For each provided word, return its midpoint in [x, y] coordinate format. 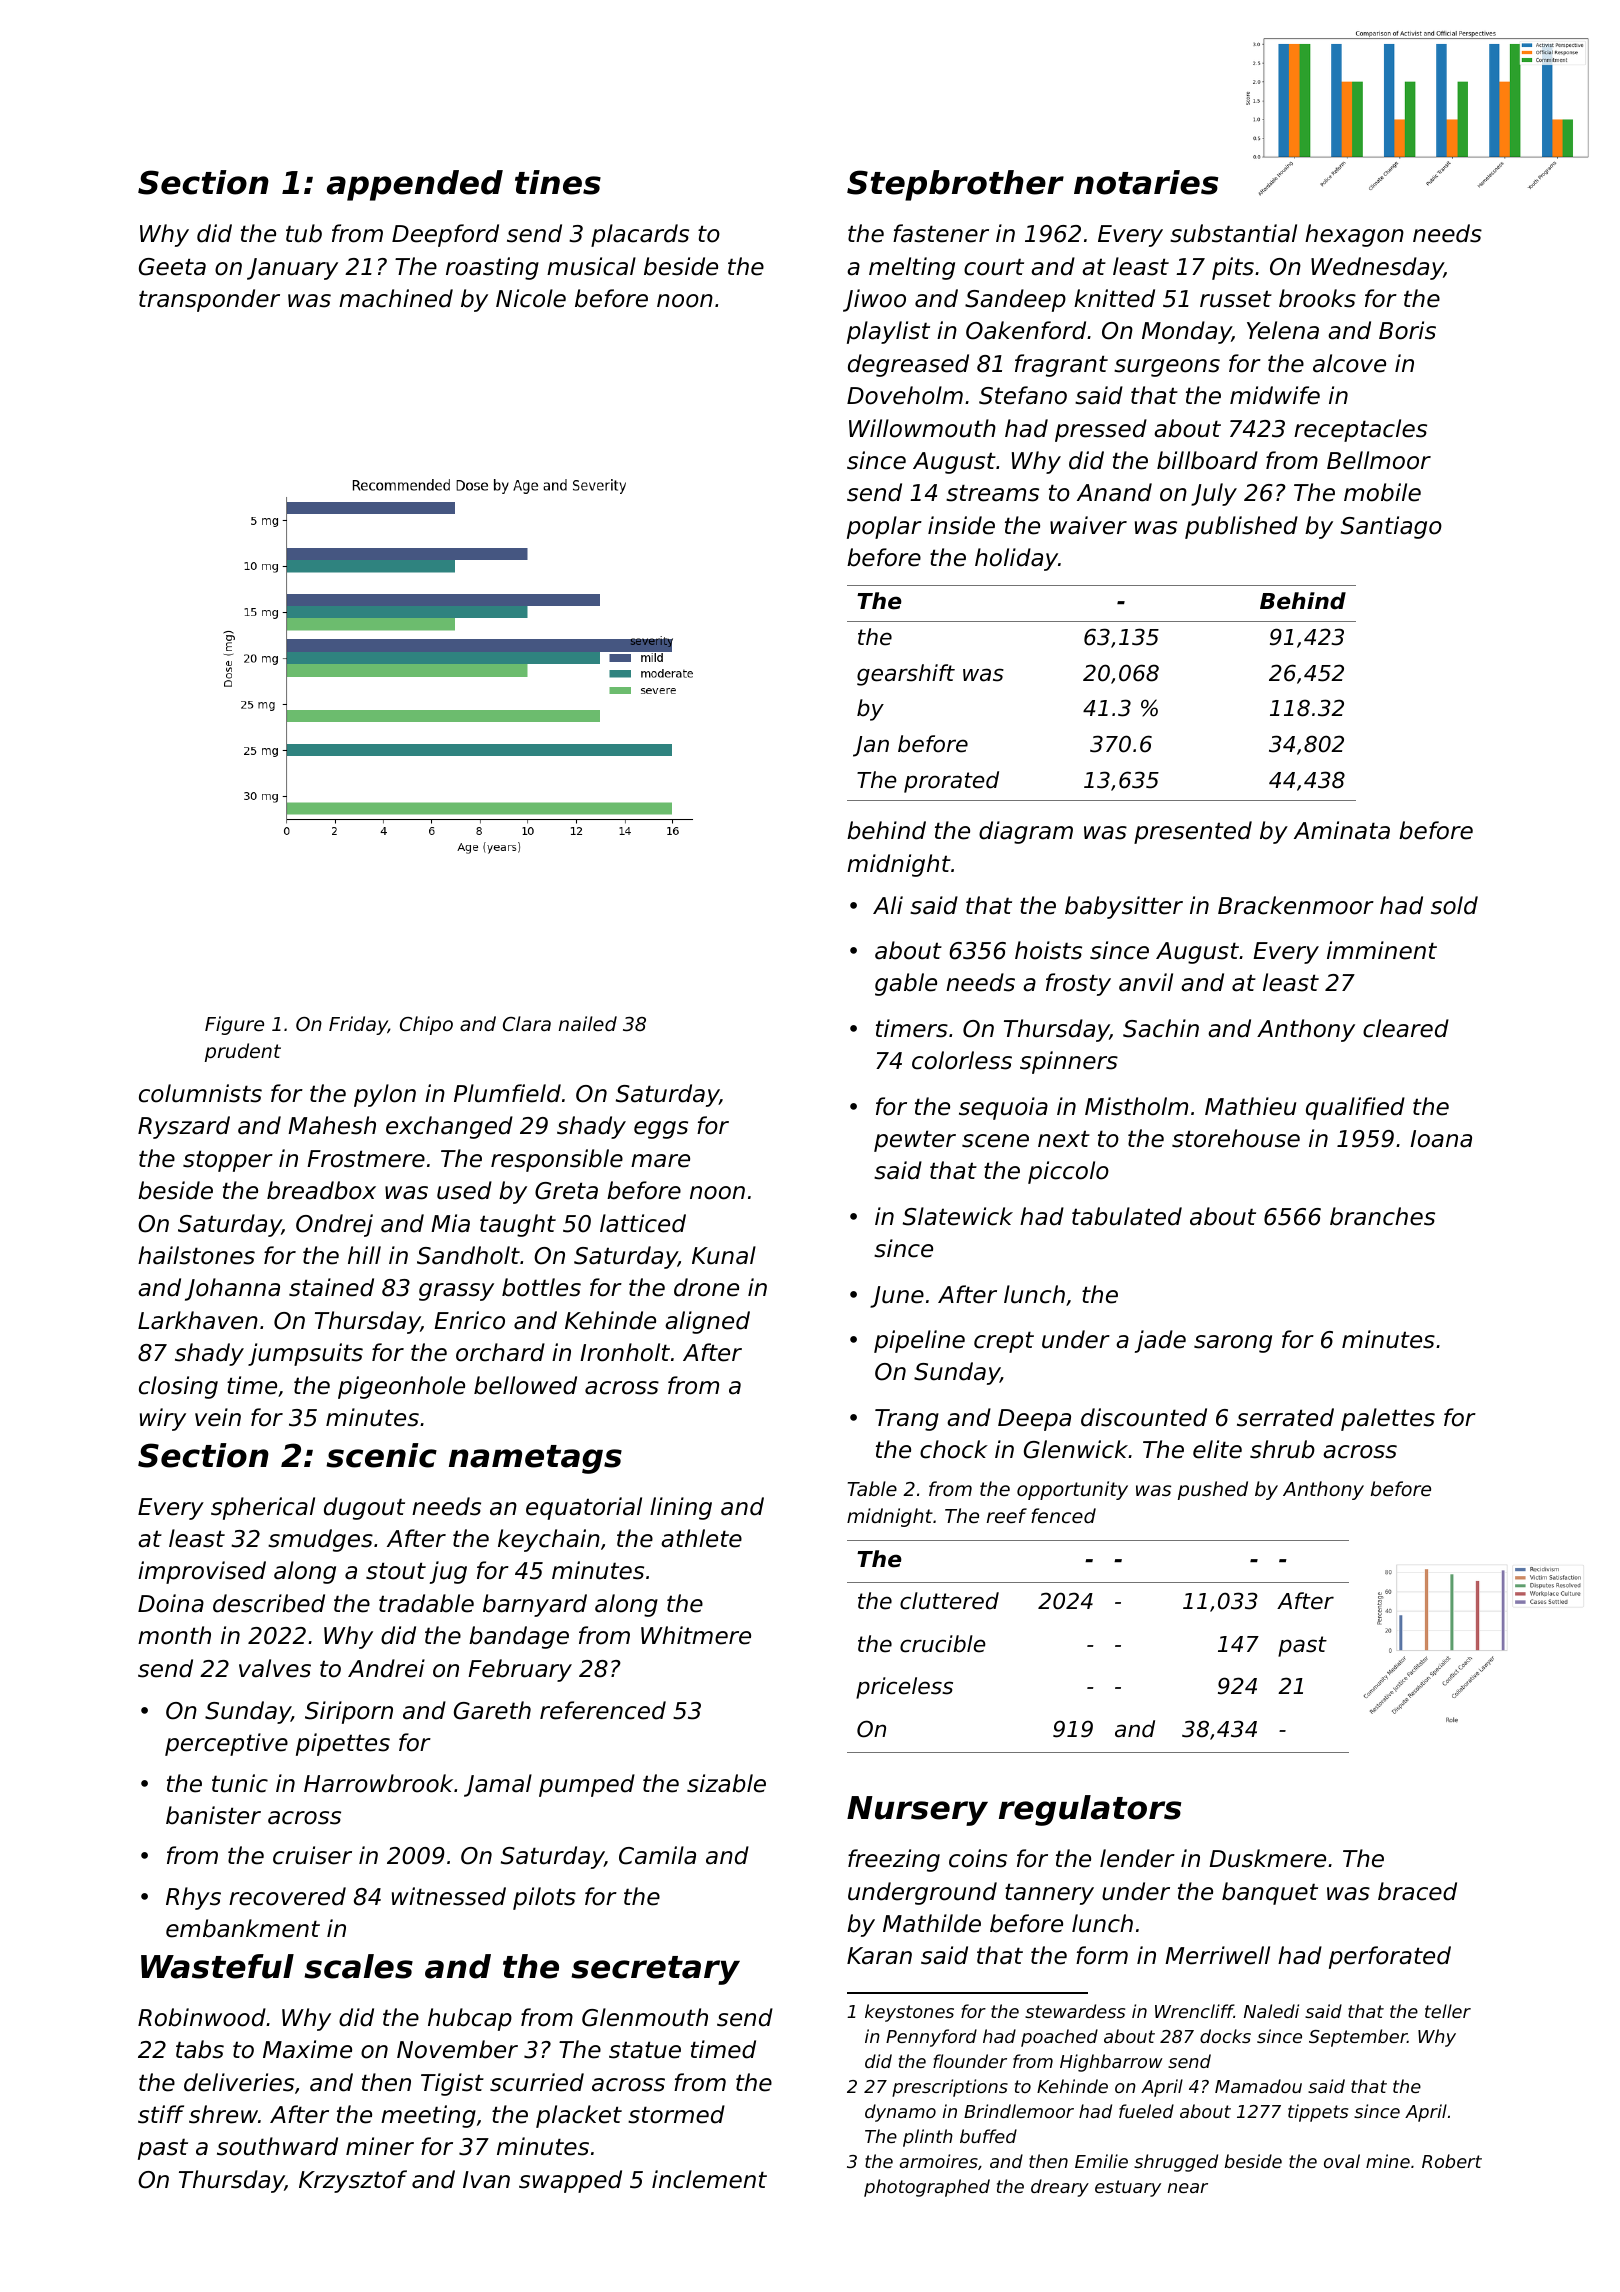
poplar [884, 527]
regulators [1090, 1810]
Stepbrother [955, 185]
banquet [1270, 1893]
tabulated [1127, 1216]
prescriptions [950, 2088]
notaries [1146, 182]
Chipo [426, 1025]
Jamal [498, 1785]
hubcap [470, 2019]
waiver [1088, 525]
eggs [661, 1130]
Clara [527, 1023]
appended [415, 185]
